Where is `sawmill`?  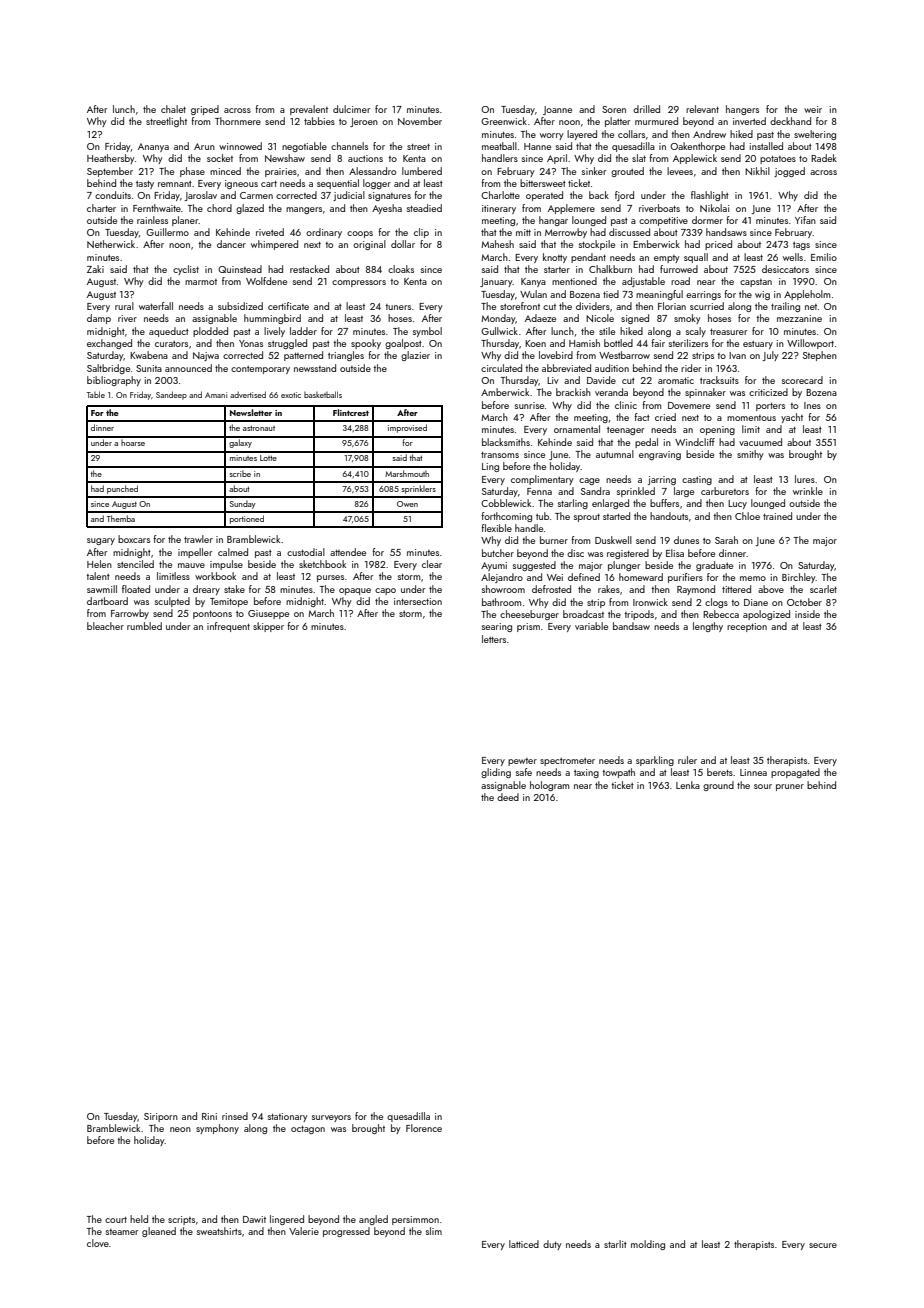
sawmill is located at coordinates (102, 589).
